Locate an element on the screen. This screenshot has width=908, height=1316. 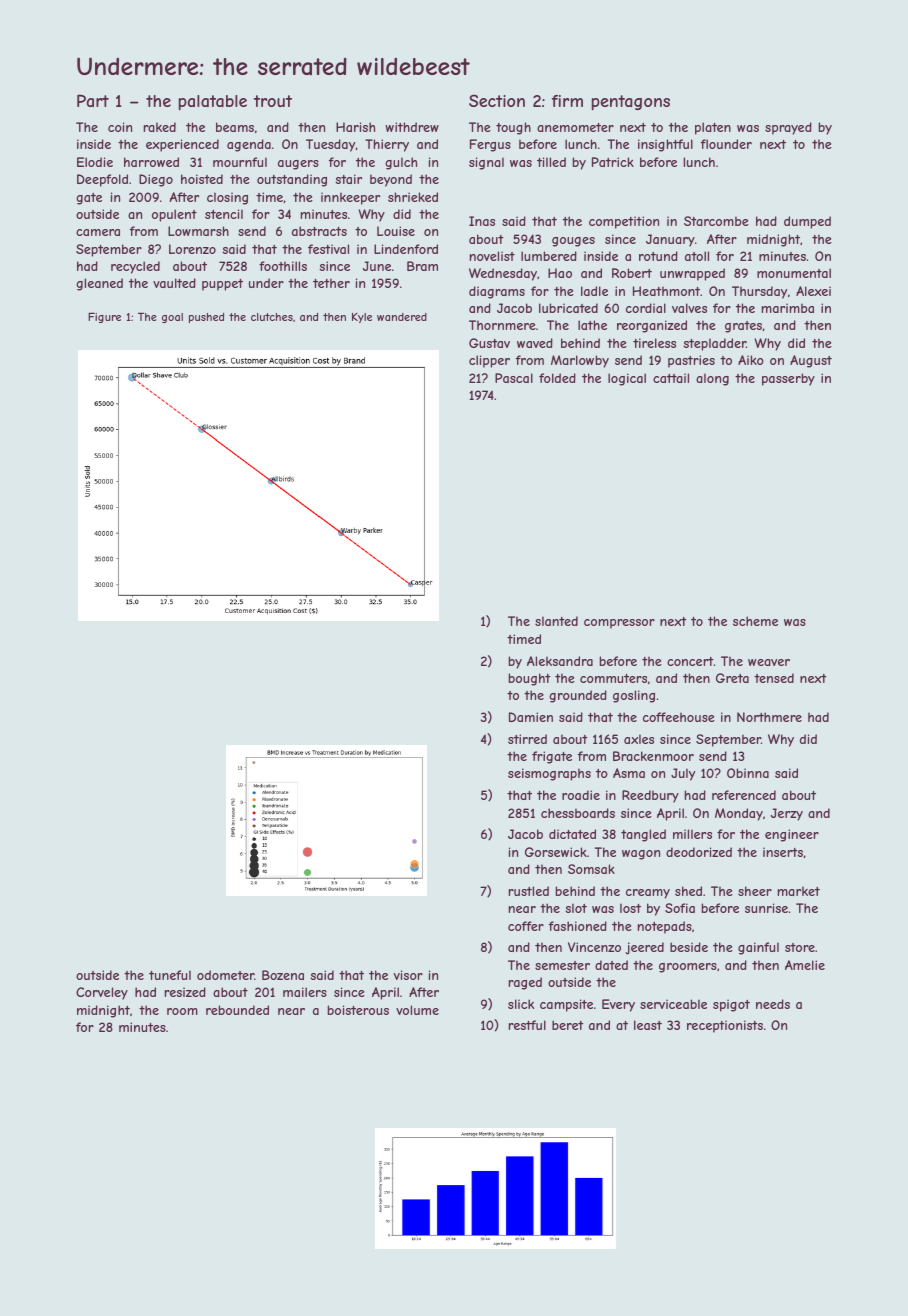
slanted is located at coordinates (556, 621).
